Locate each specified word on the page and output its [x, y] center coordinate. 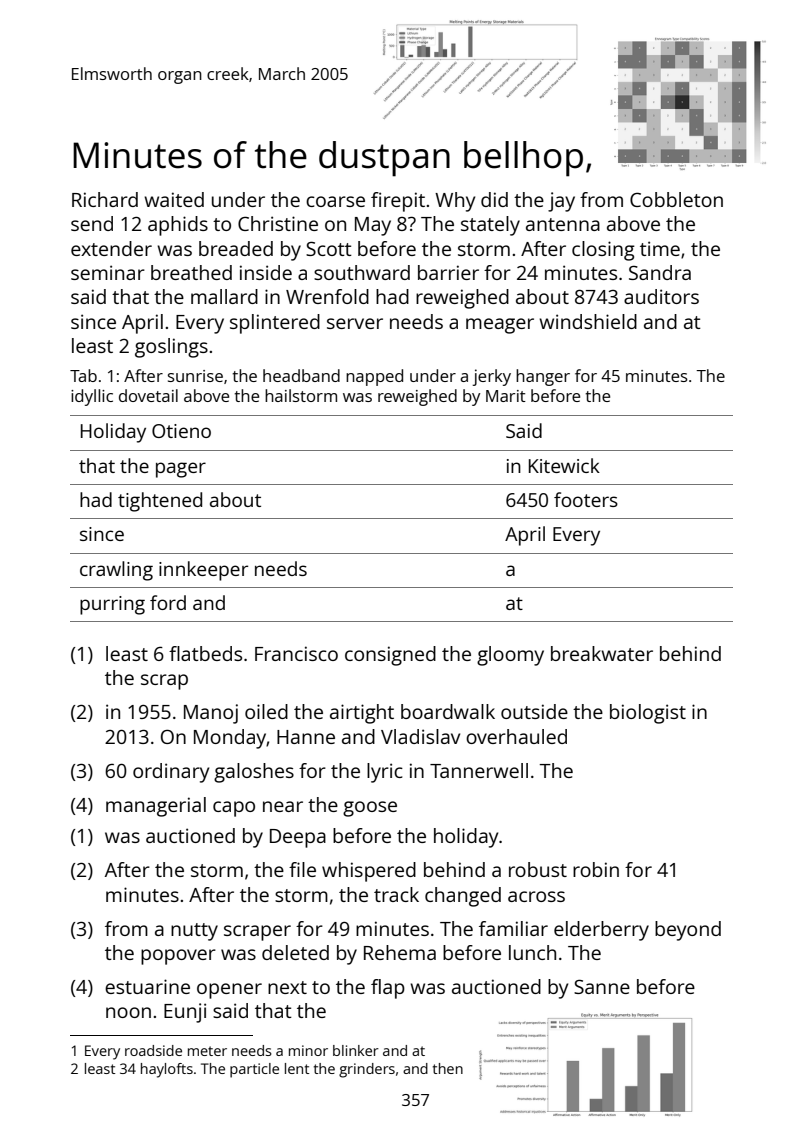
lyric [385, 773]
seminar [108, 272]
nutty [194, 932]
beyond [688, 931]
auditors [661, 296]
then [448, 1068]
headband [301, 375]
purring [112, 605]
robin [596, 869]
